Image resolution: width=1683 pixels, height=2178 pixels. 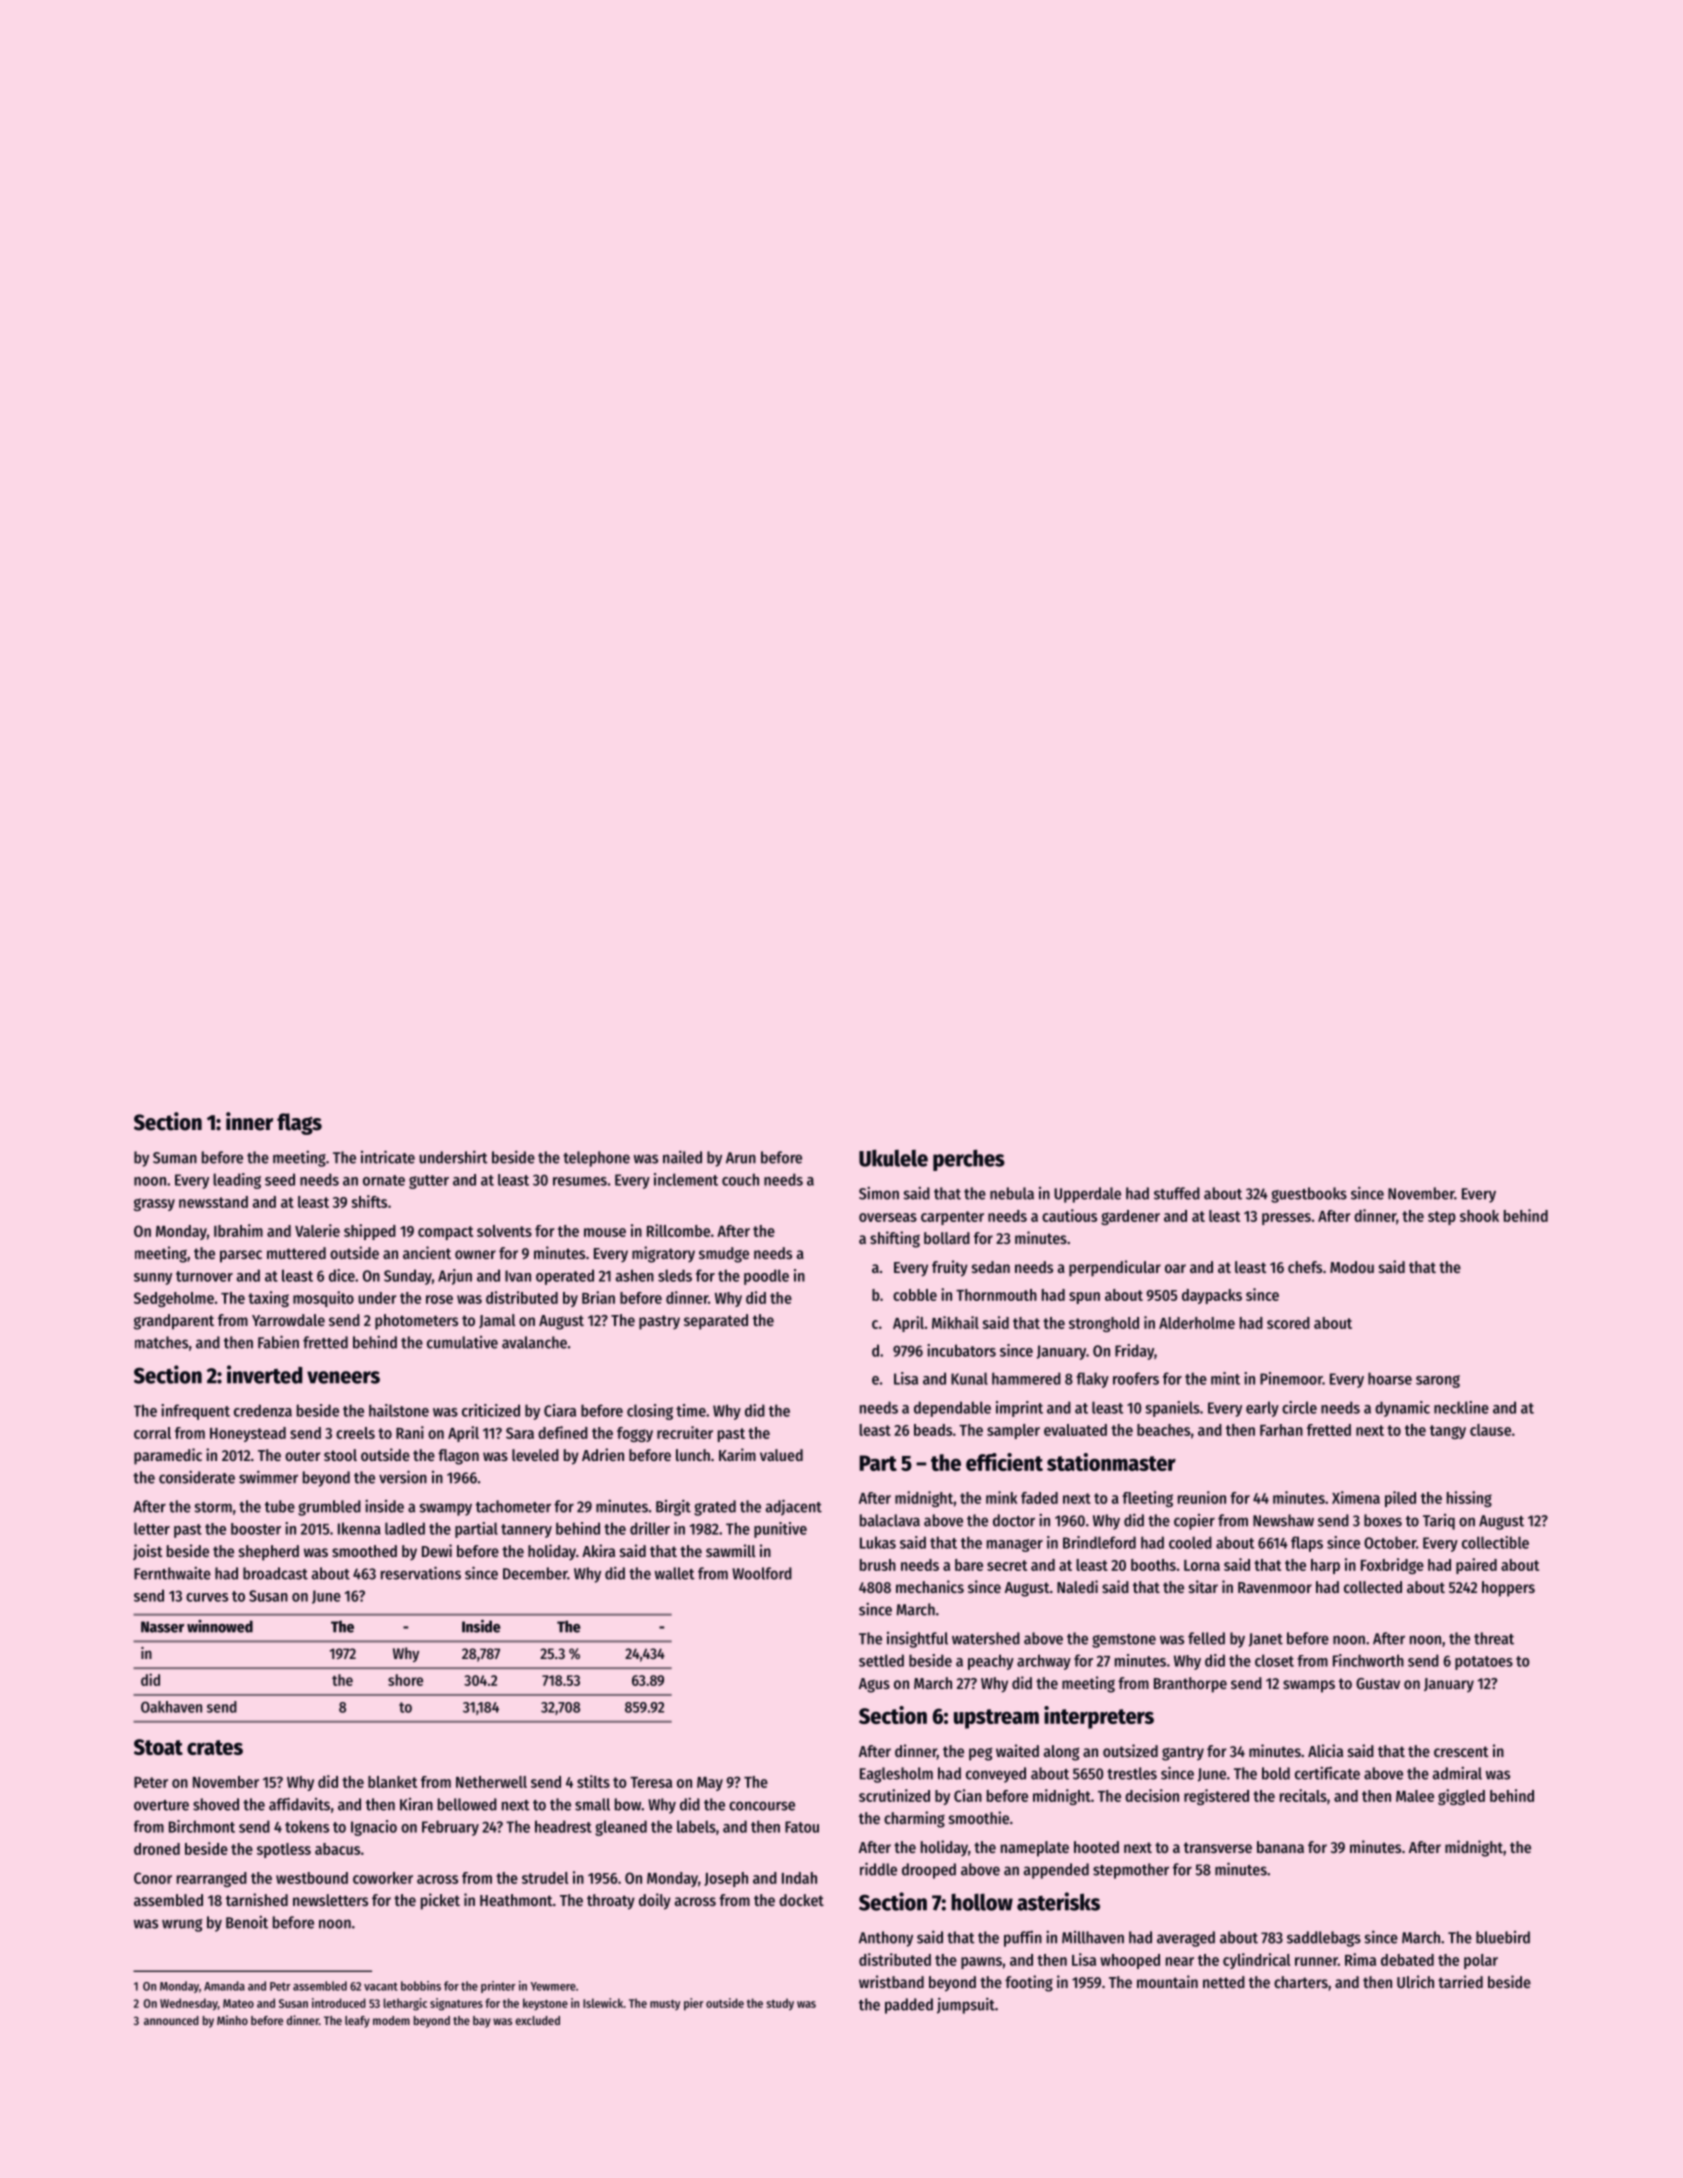 I want to click on couch, so click(x=740, y=1179).
